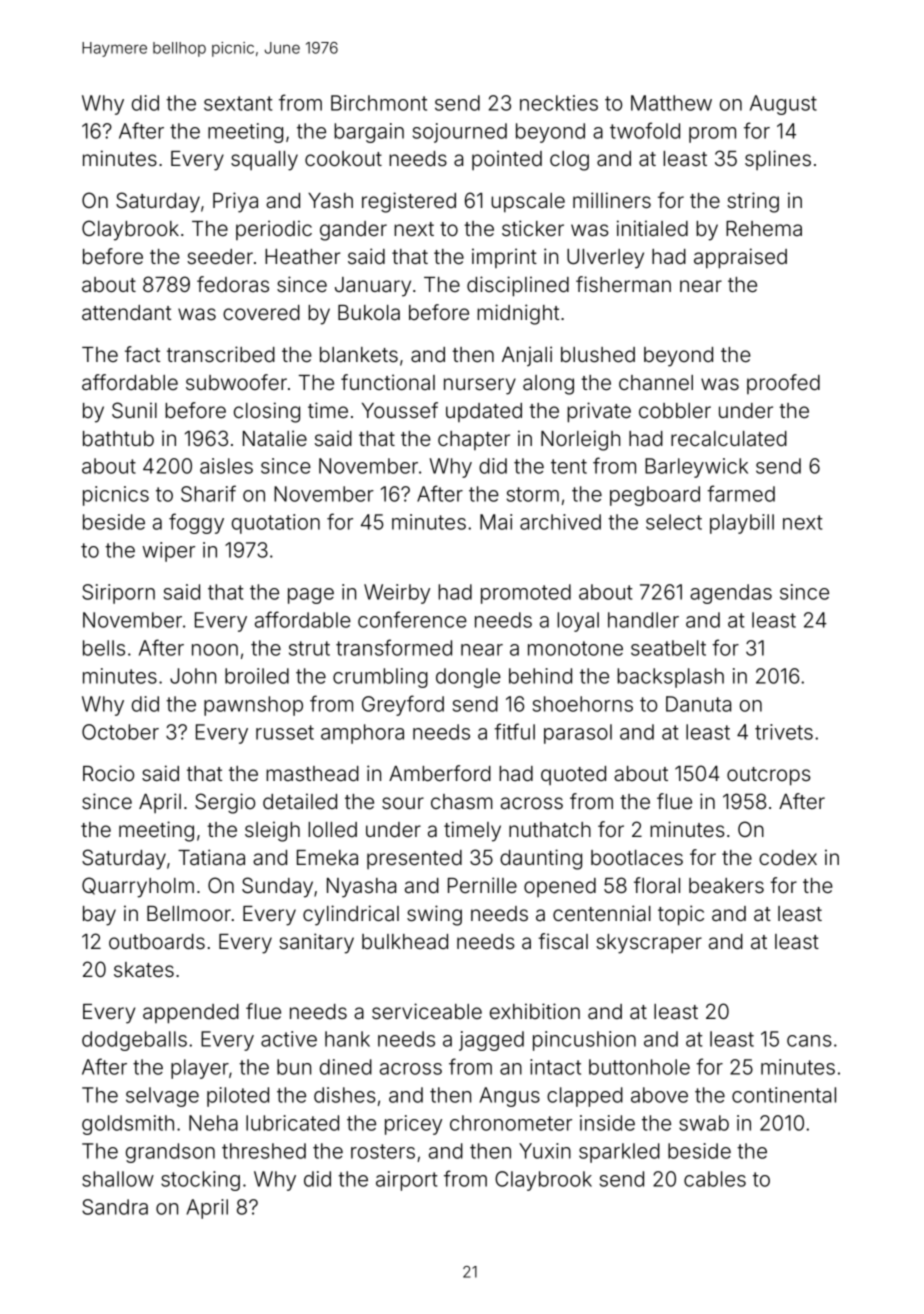  I want to click on bootlaces, so click(637, 858).
